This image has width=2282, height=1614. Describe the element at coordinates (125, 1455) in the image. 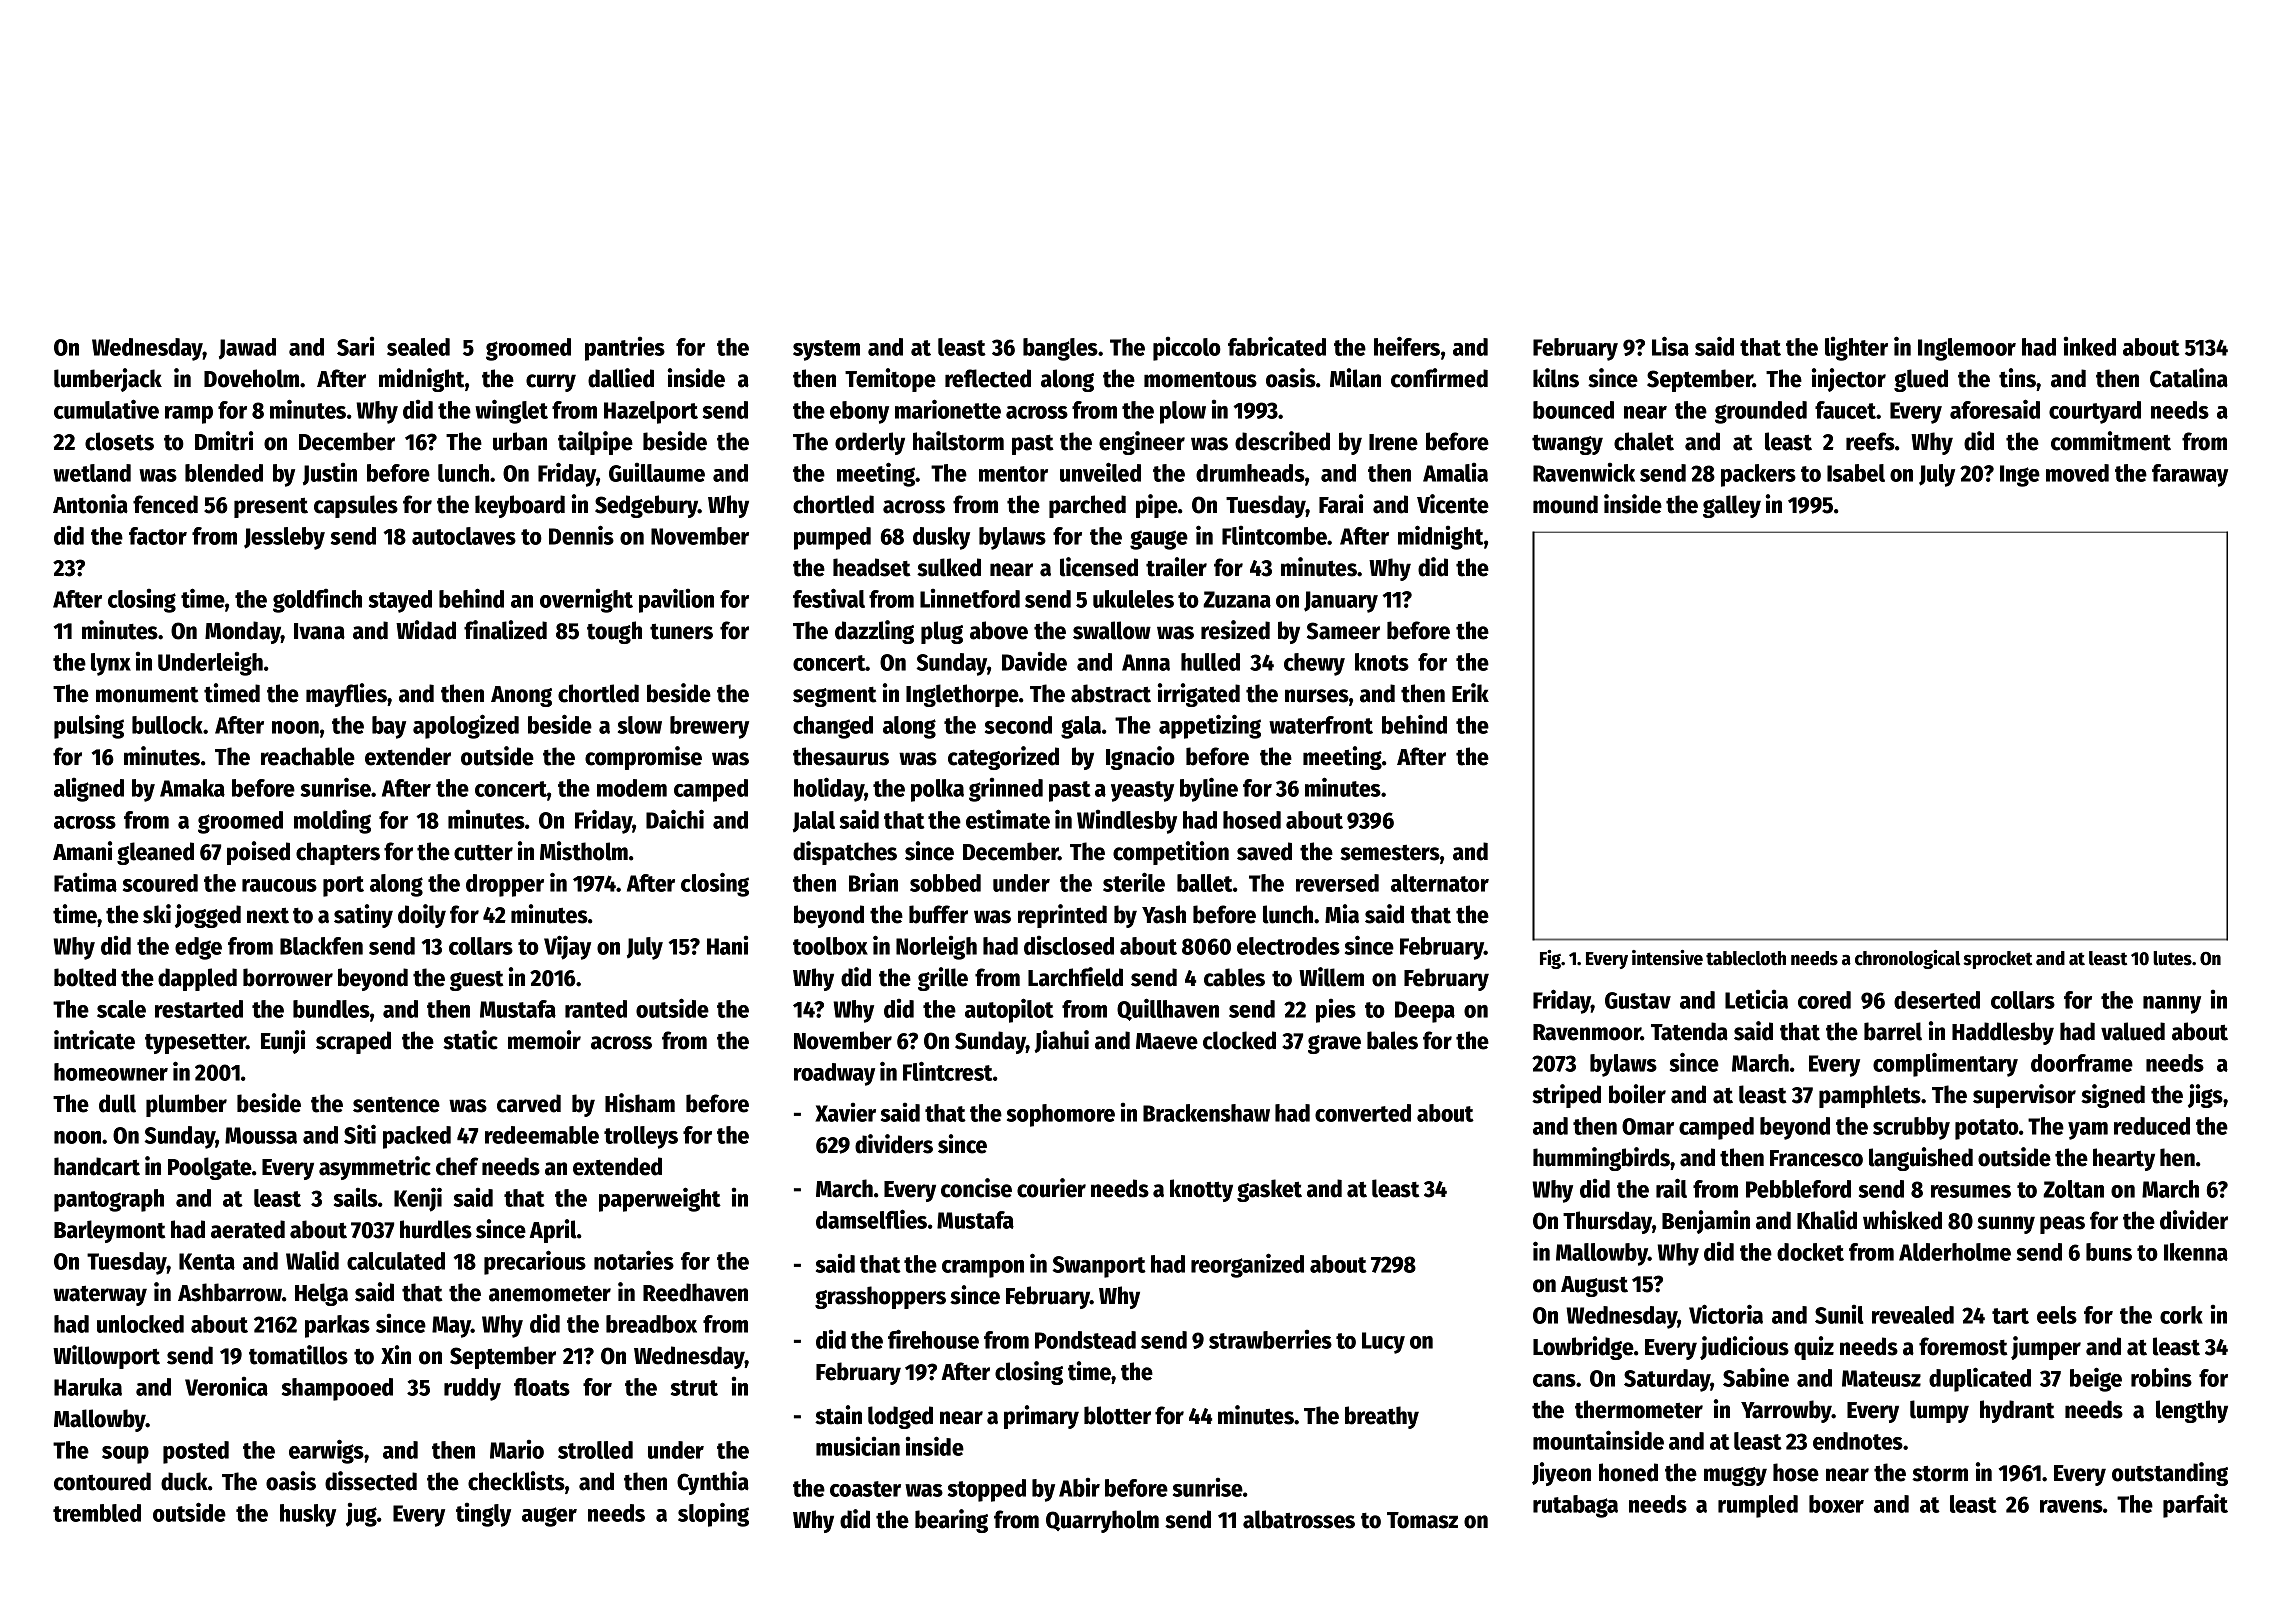

I see `soup` at that location.
